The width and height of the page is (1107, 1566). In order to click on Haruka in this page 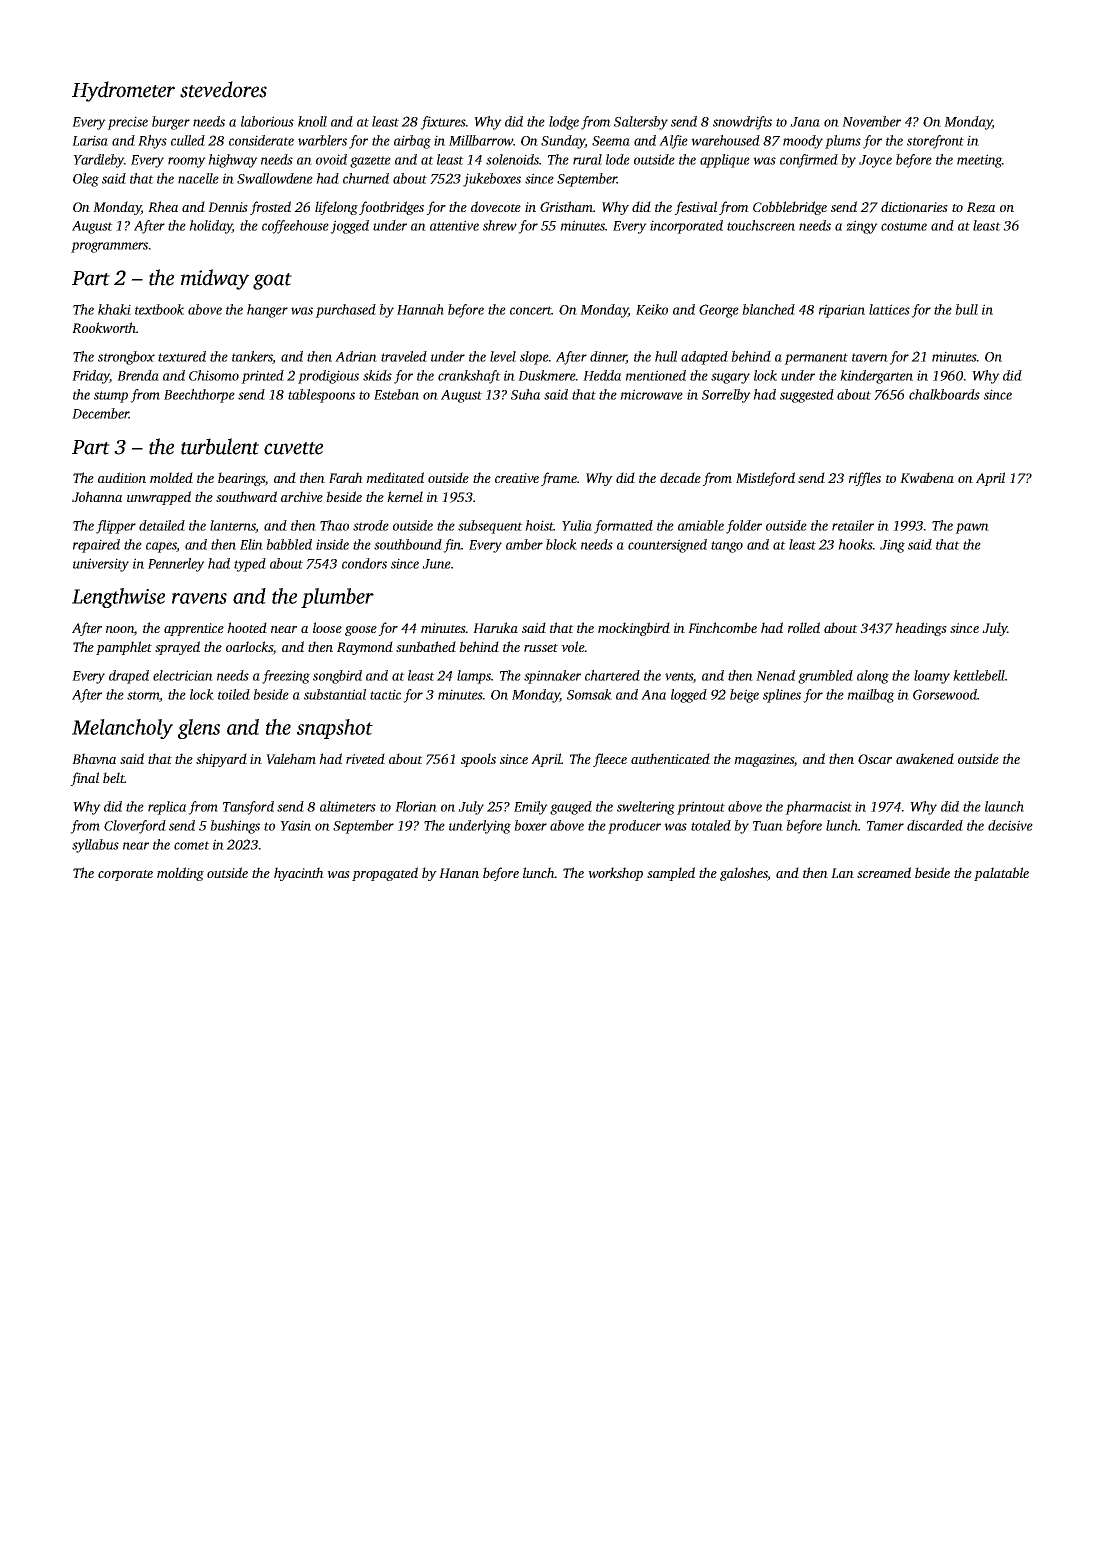, I will do `click(495, 627)`.
